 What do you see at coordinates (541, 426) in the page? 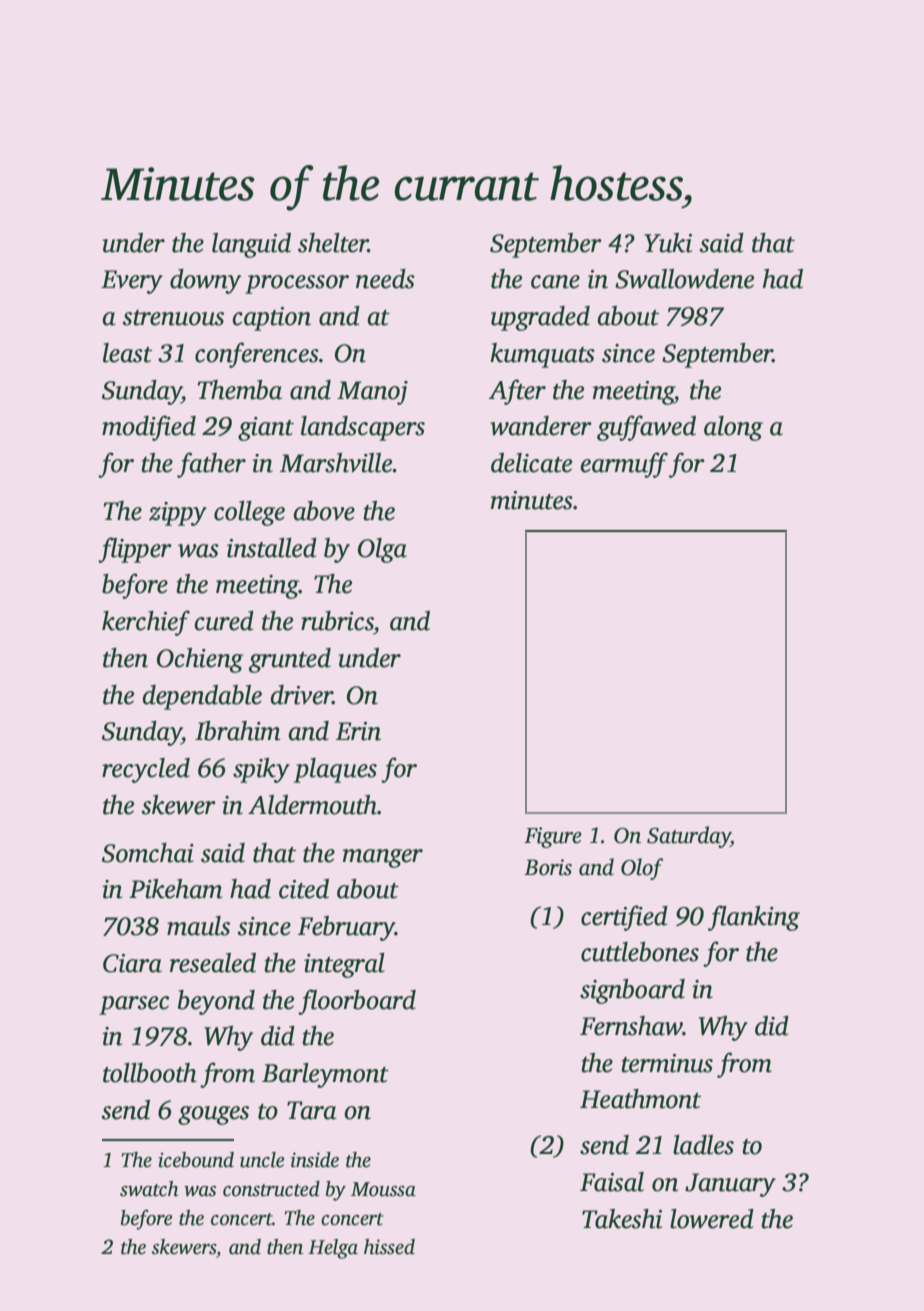
I see `wanderer` at bounding box center [541, 426].
